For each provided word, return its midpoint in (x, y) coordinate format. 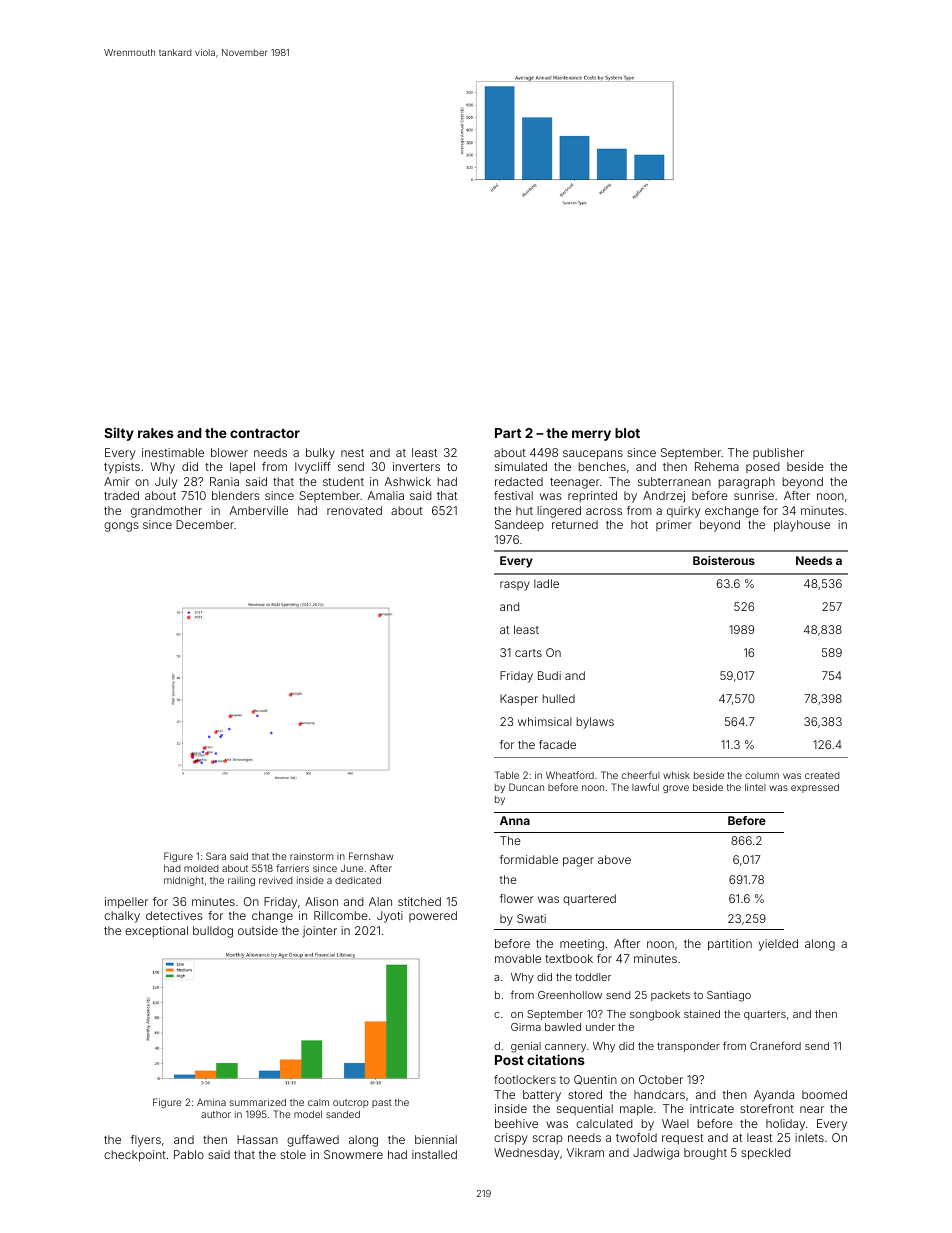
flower (517, 898)
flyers (146, 1141)
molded (201, 868)
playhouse (802, 526)
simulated (521, 466)
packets (670, 996)
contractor (265, 433)
